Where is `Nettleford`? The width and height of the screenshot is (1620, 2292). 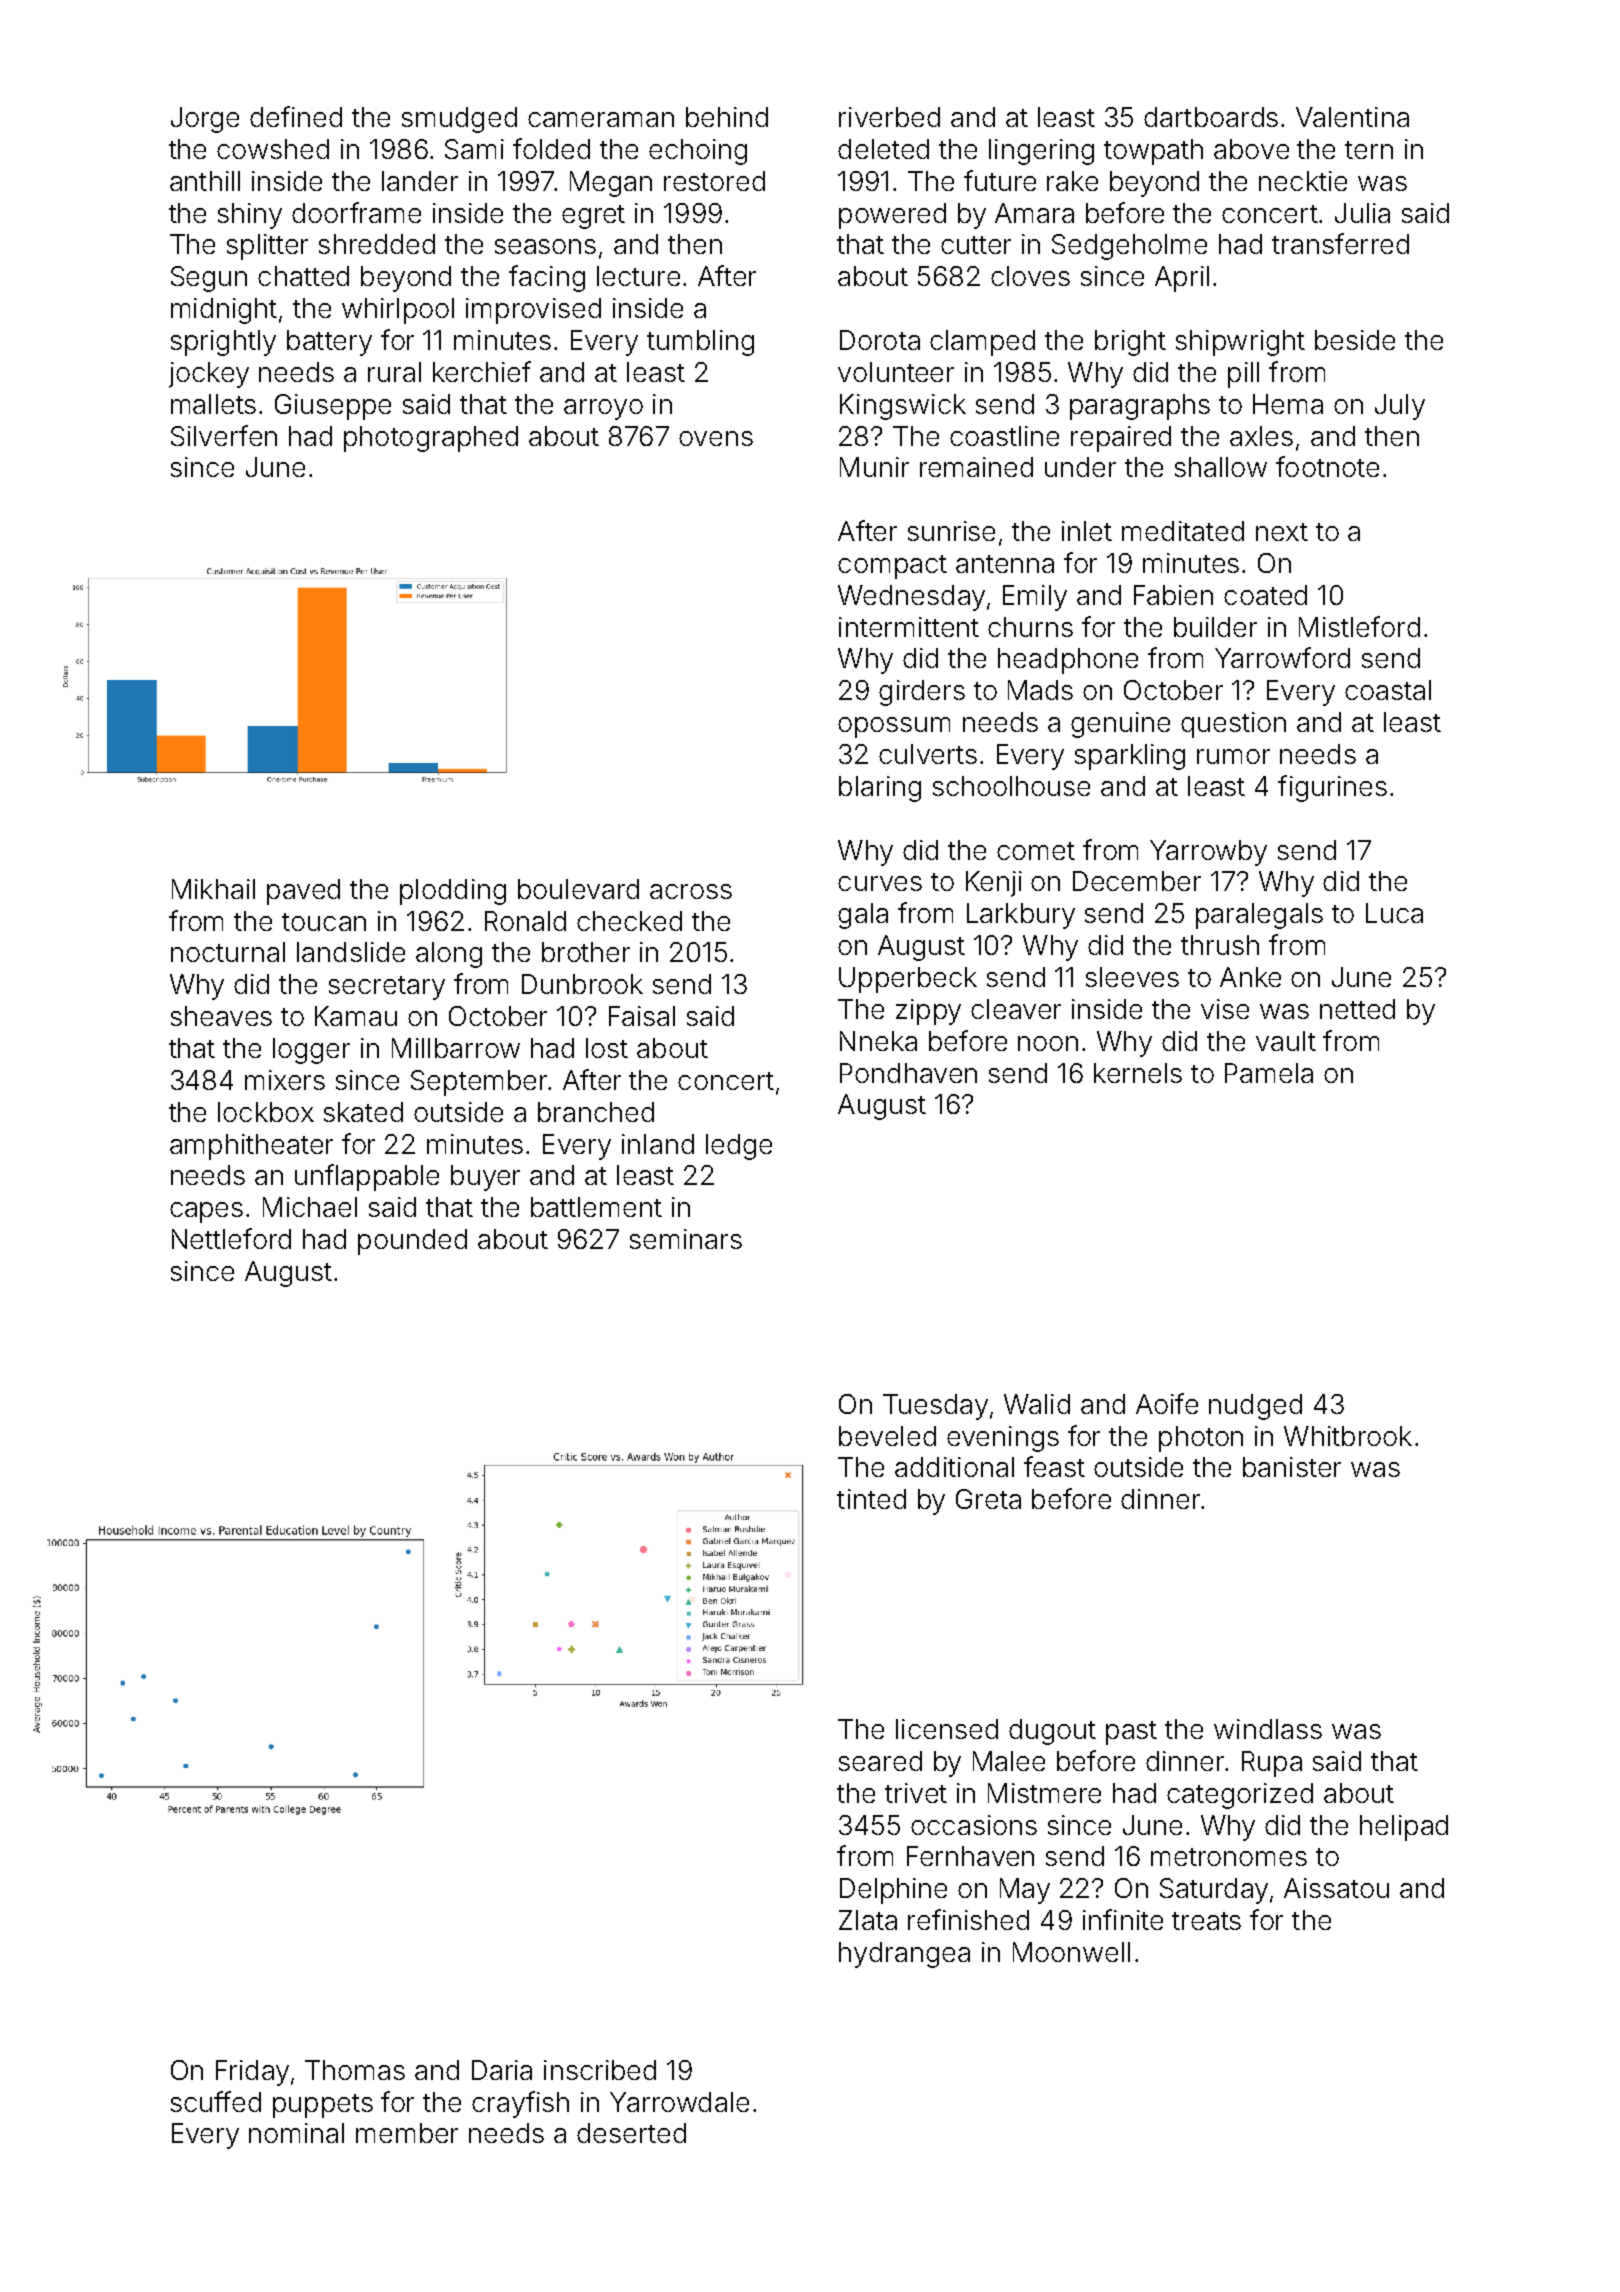 Nettleford is located at coordinates (231, 1238).
